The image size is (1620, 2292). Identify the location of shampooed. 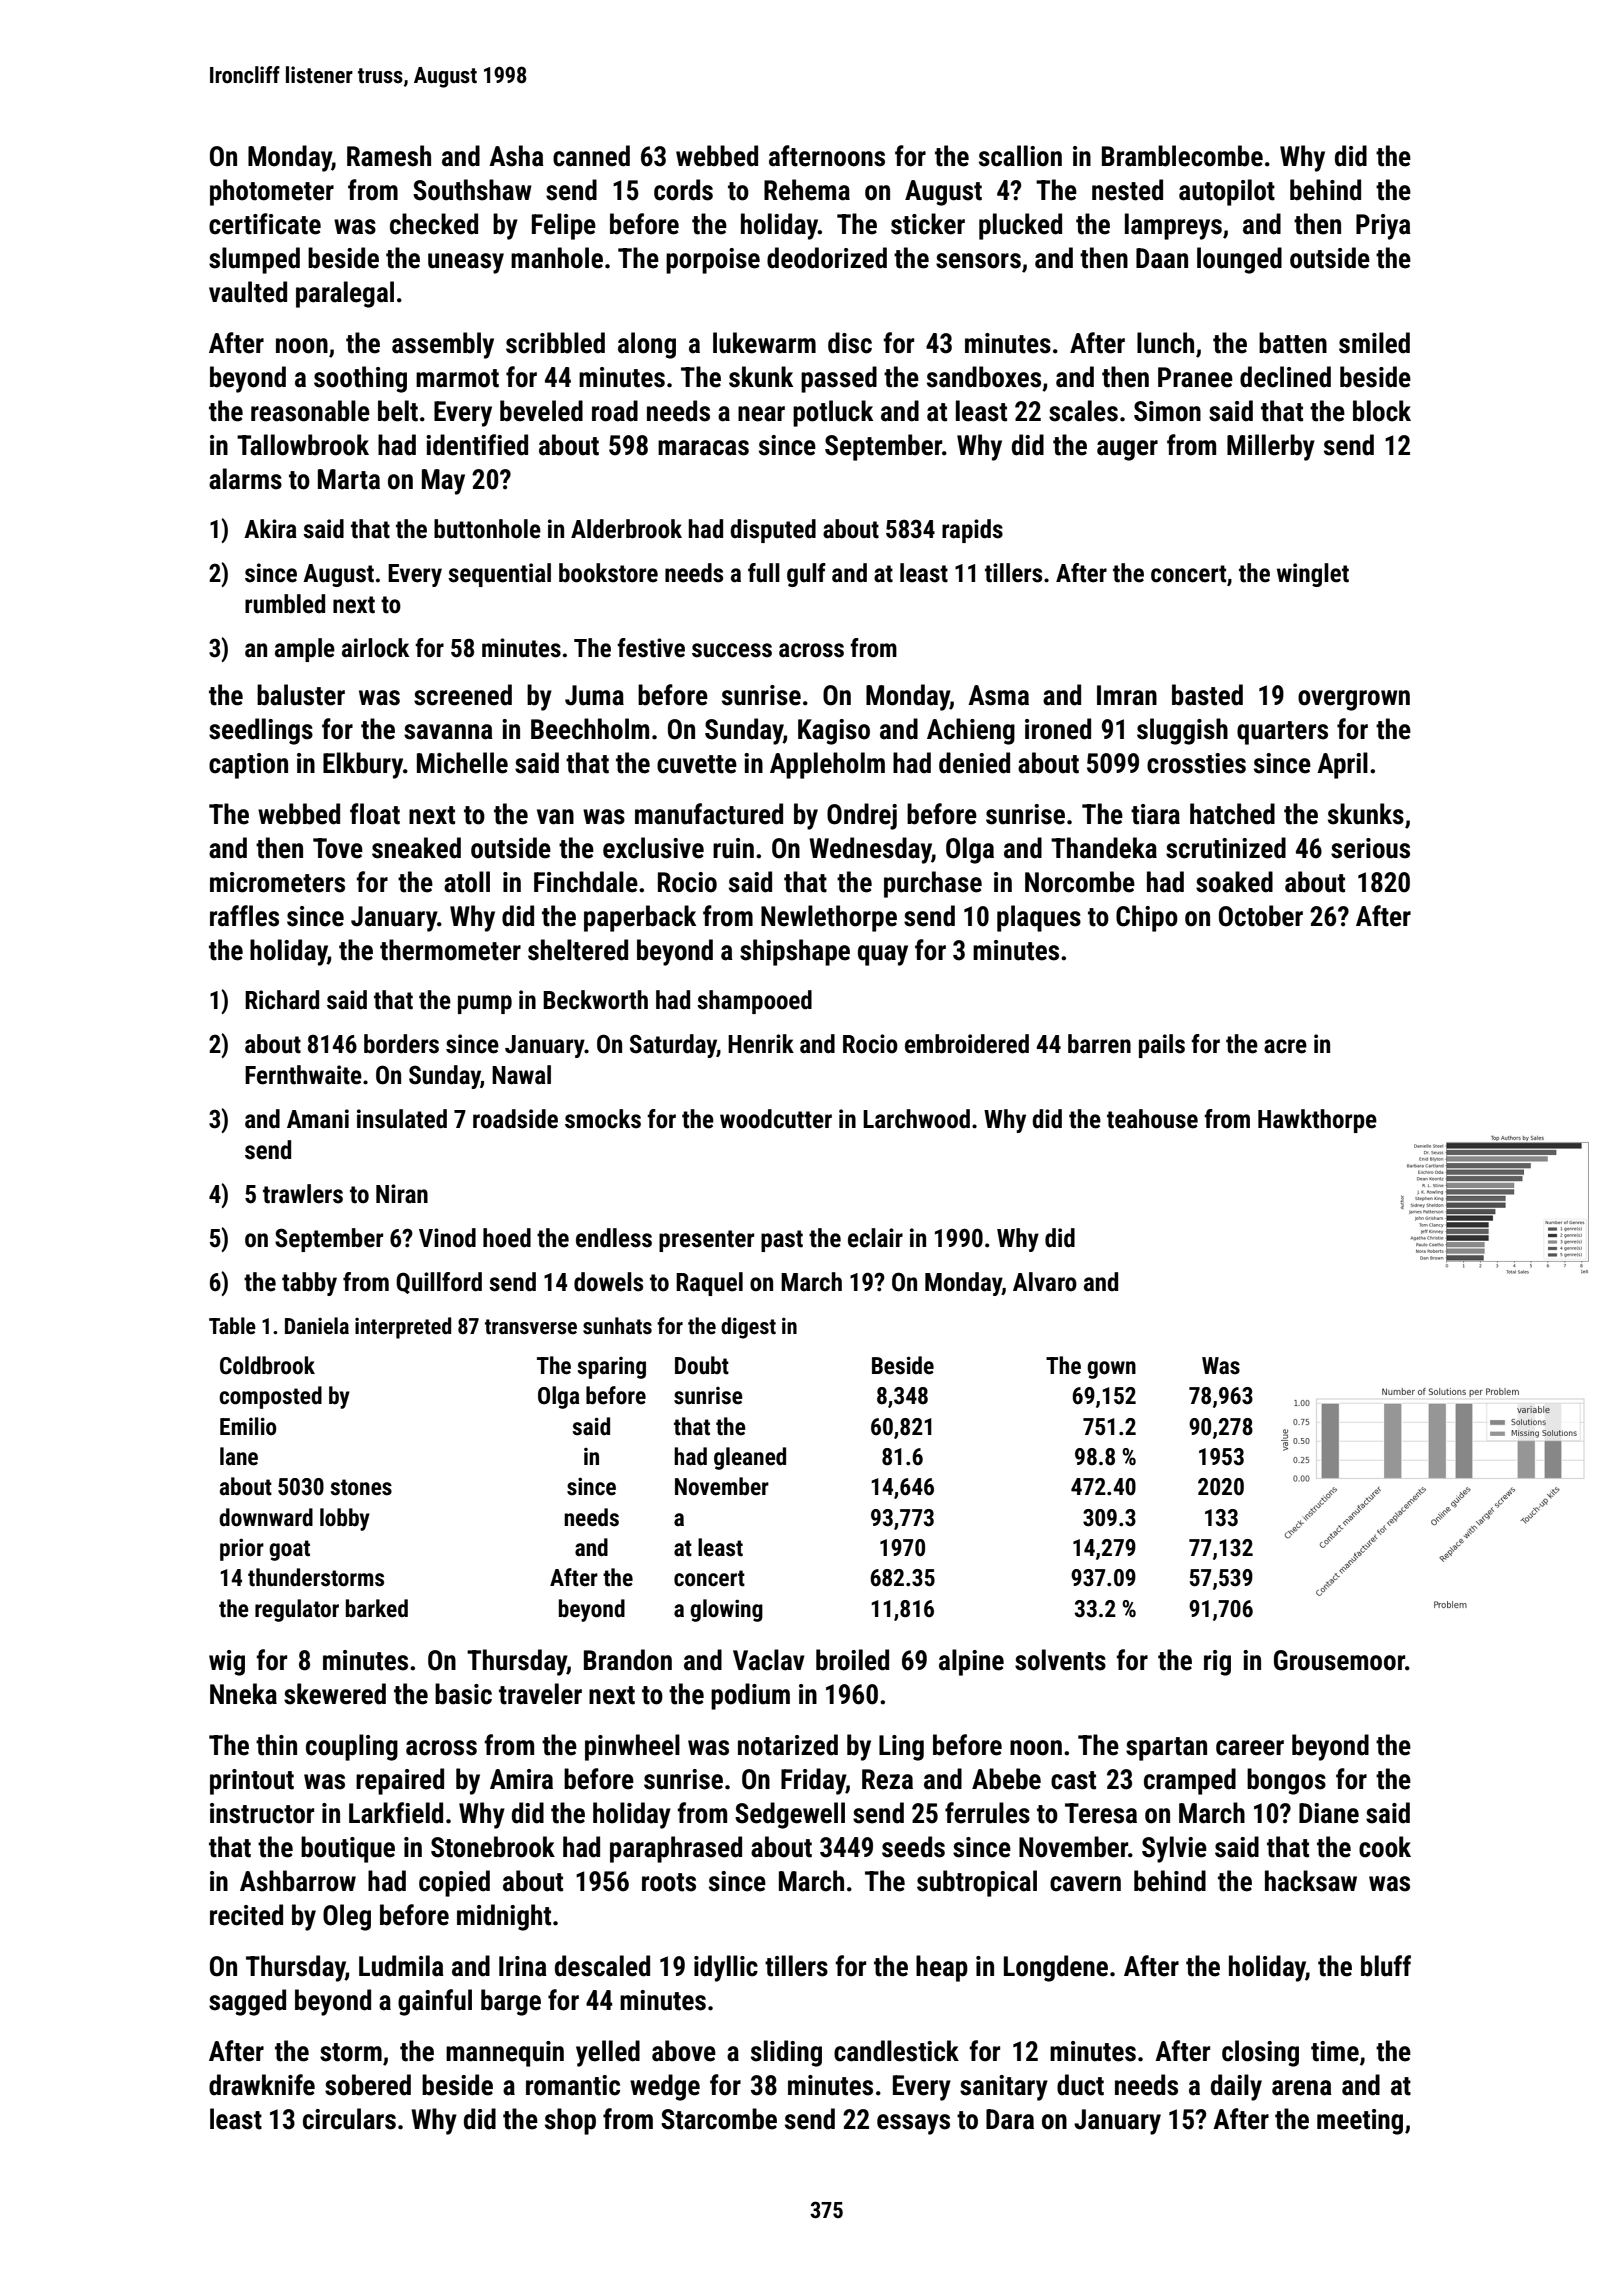
(754, 1002).
